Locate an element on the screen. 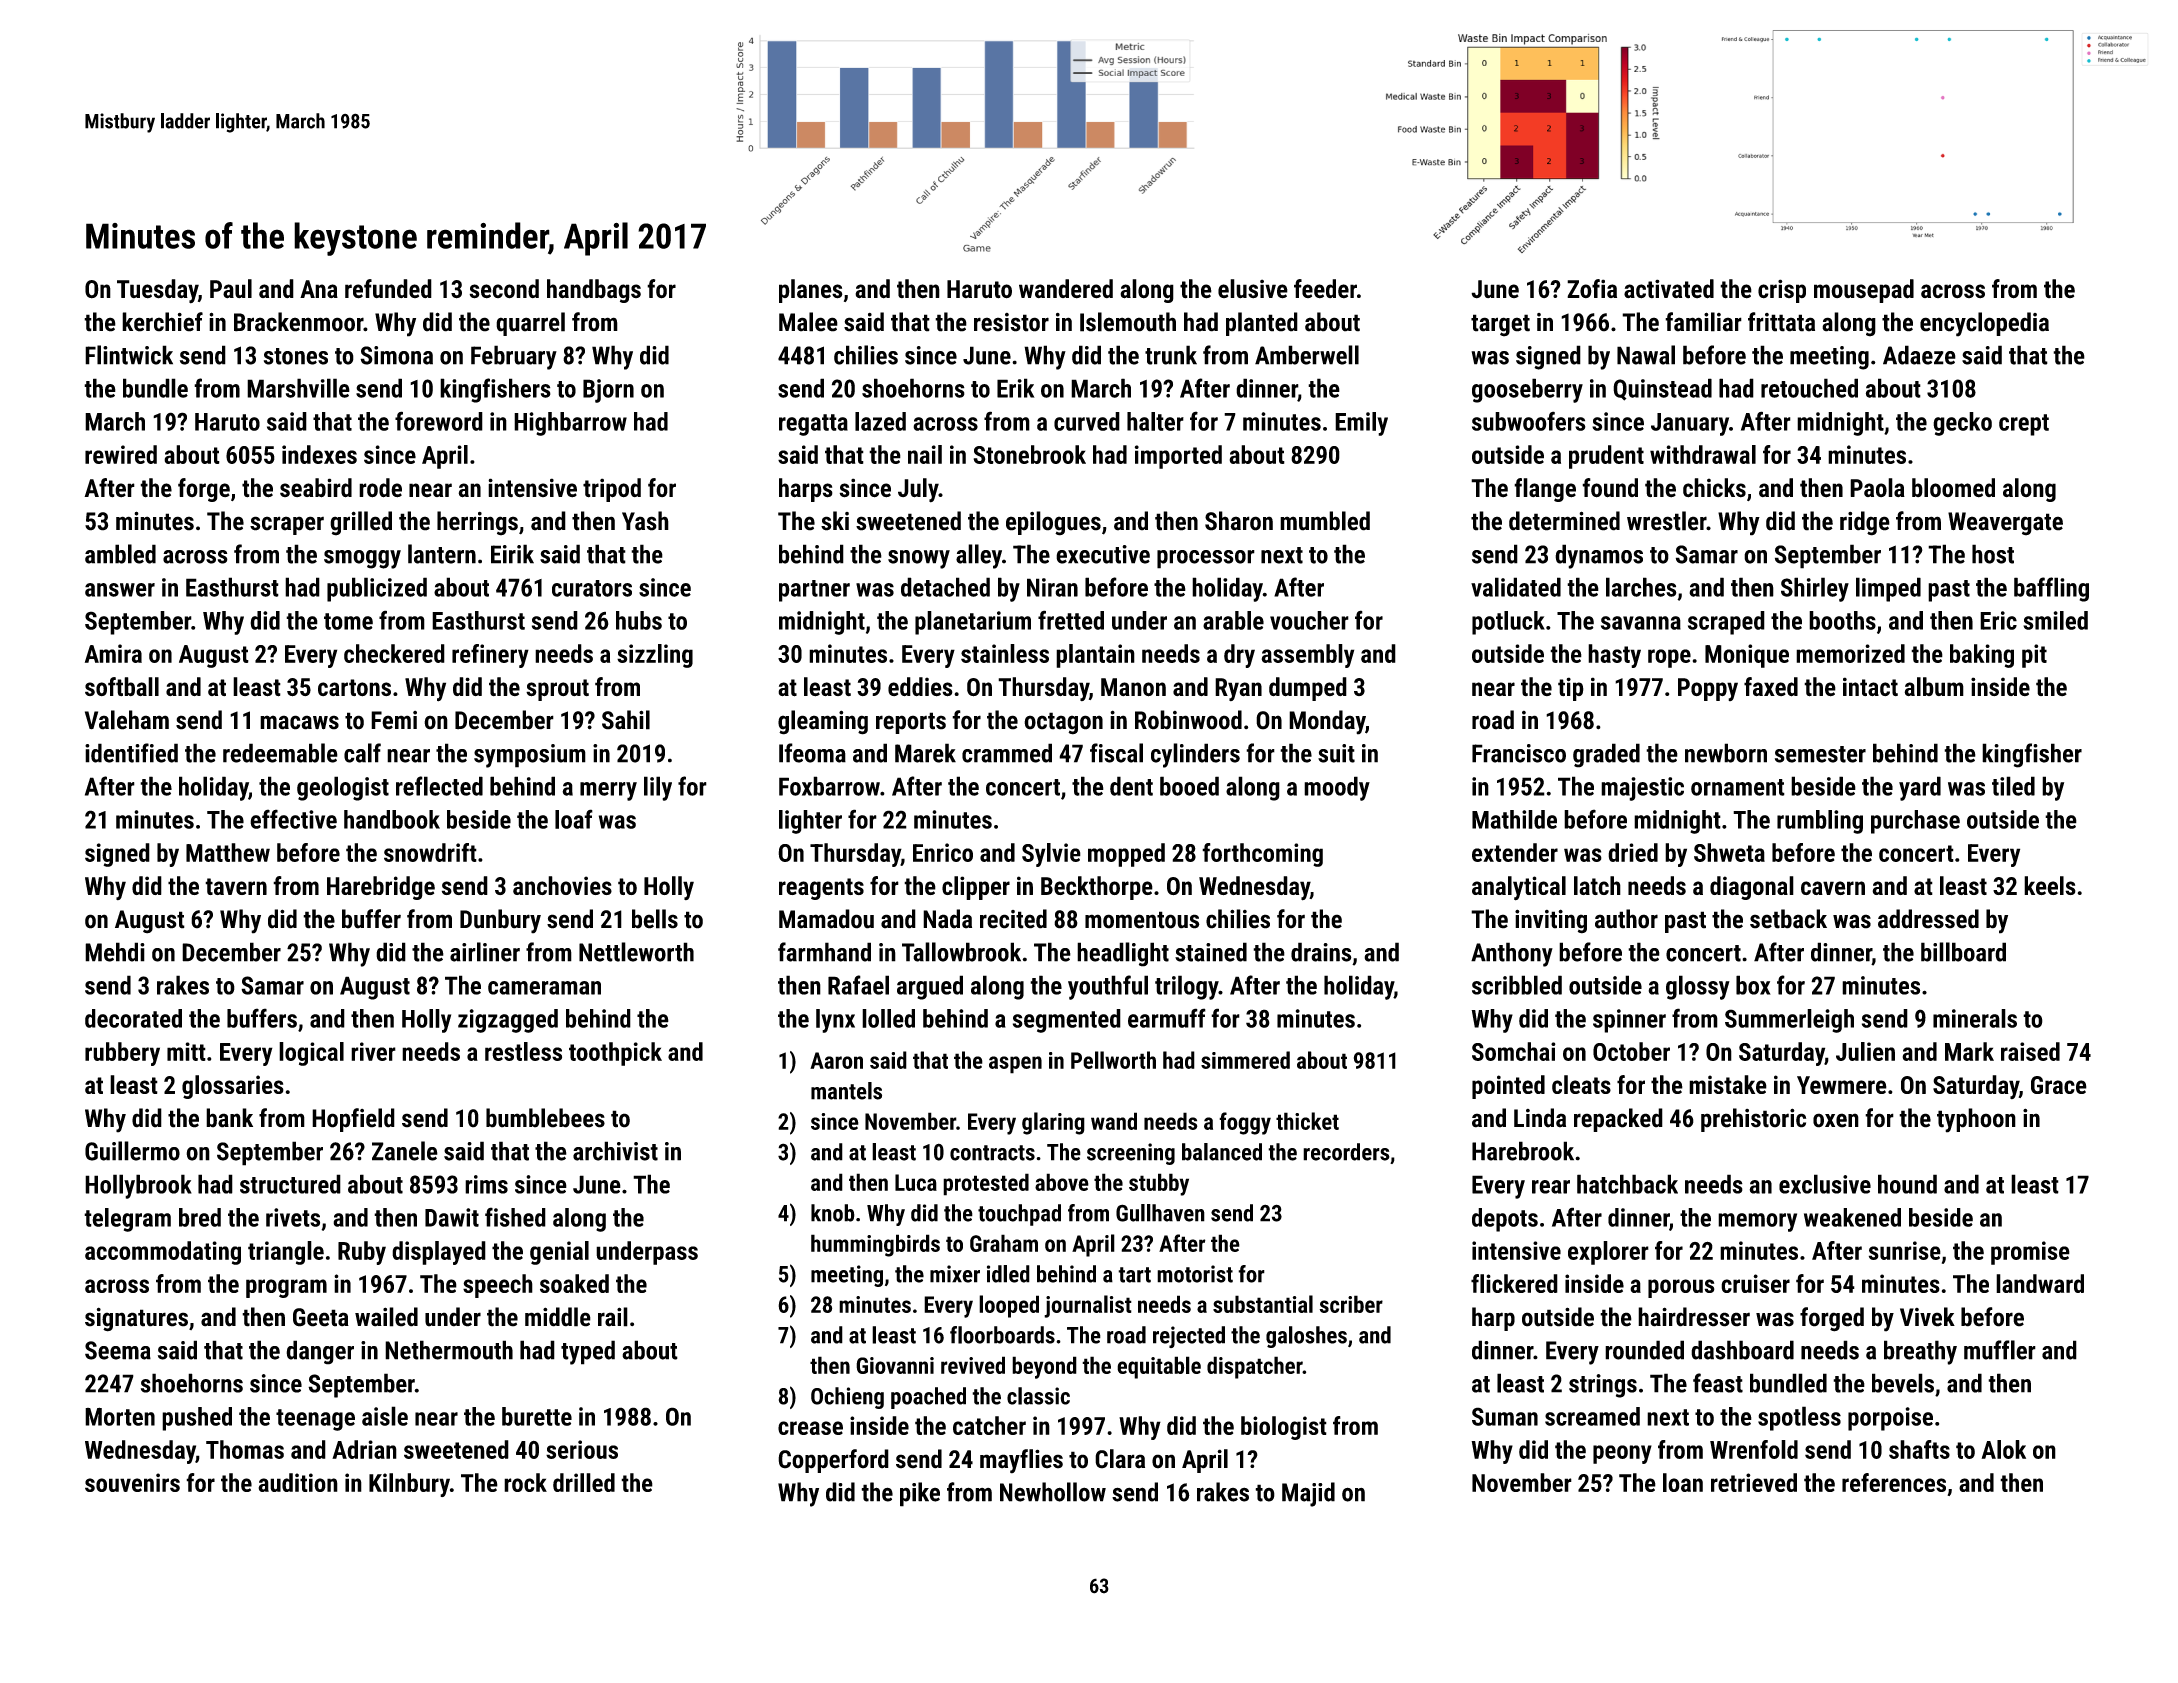  rims is located at coordinates (486, 1184).
